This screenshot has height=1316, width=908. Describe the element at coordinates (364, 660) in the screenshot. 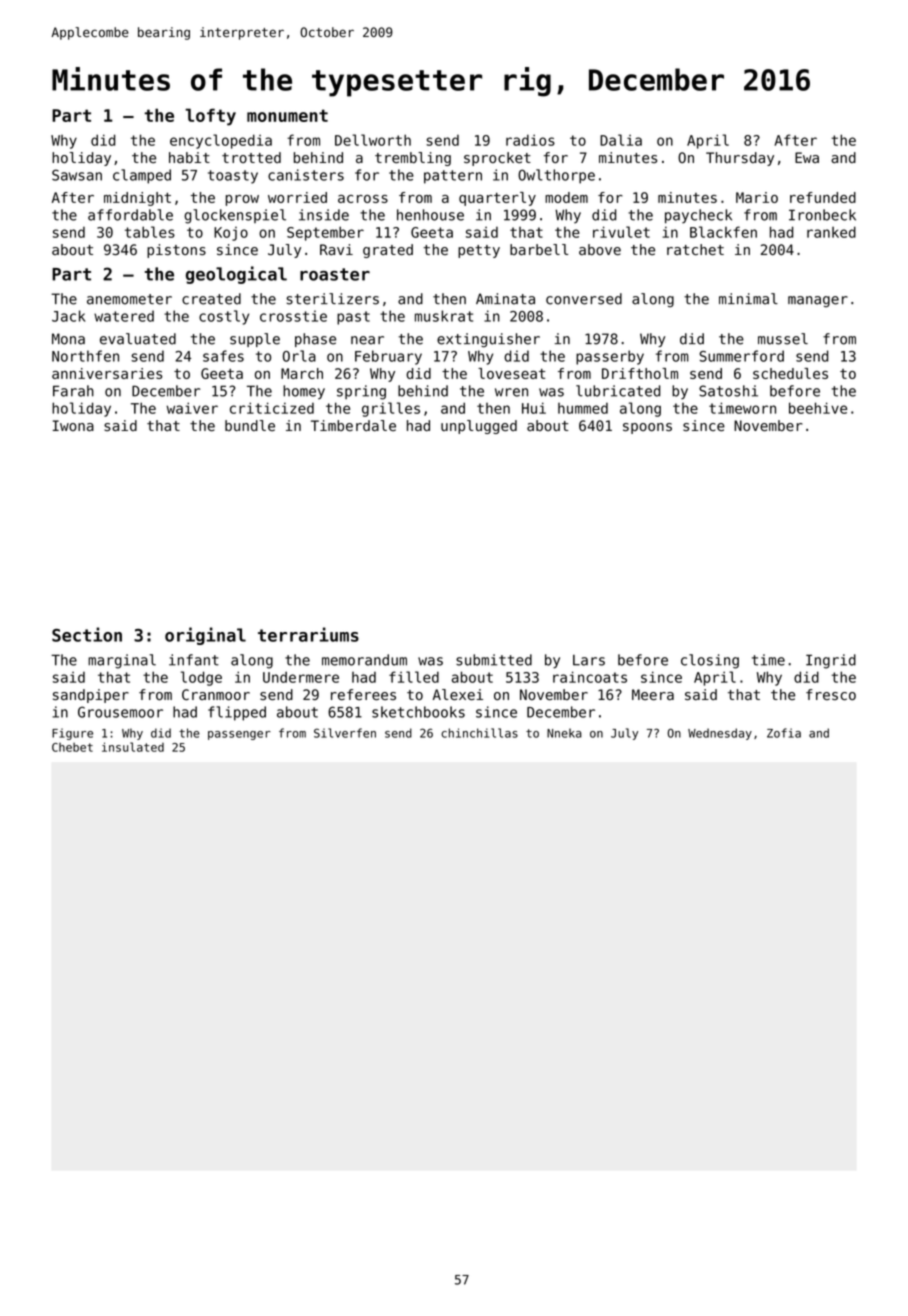

I see `memorandum` at that location.
